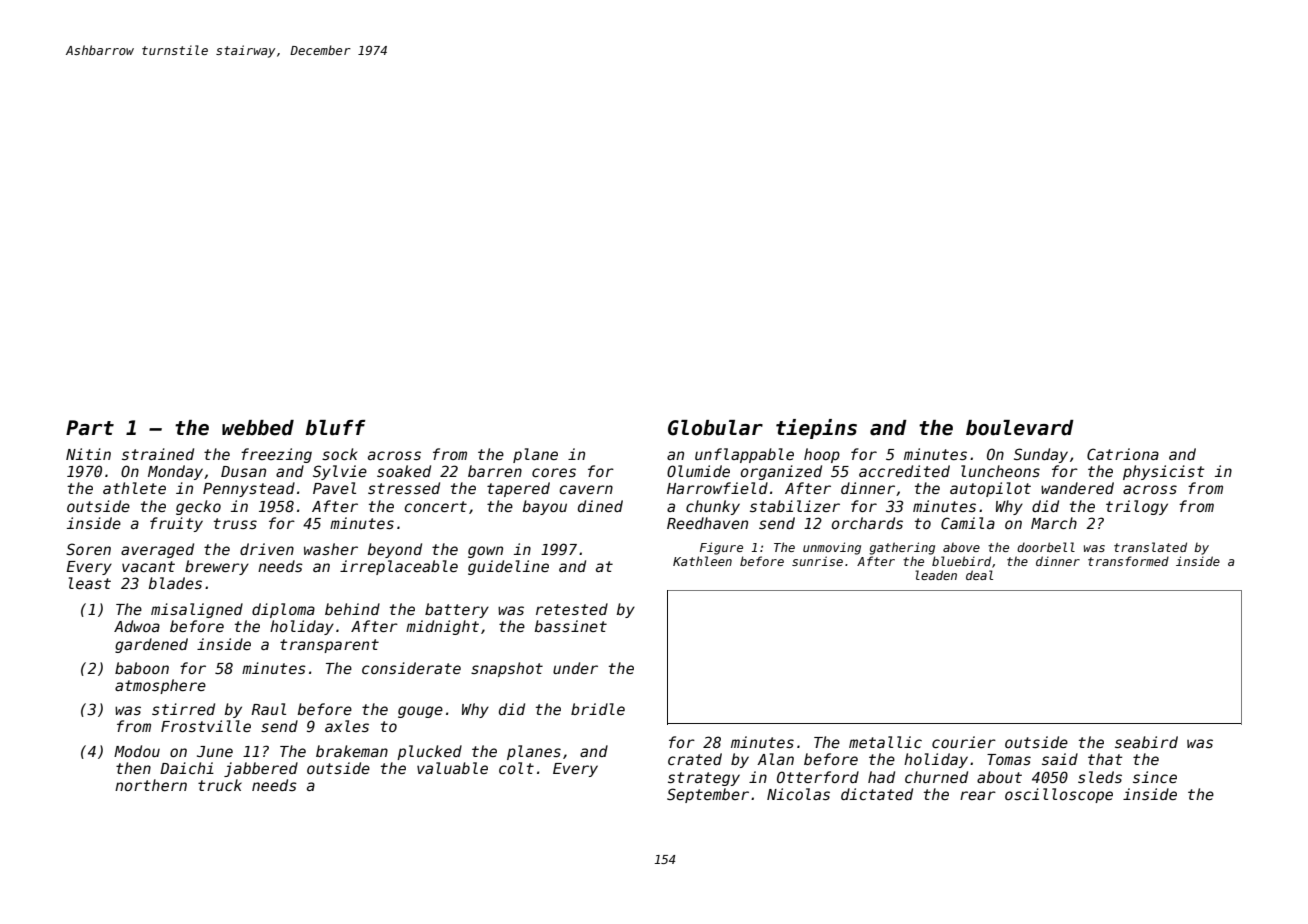  What do you see at coordinates (137, 751) in the image?
I see `Modou` at bounding box center [137, 751].
